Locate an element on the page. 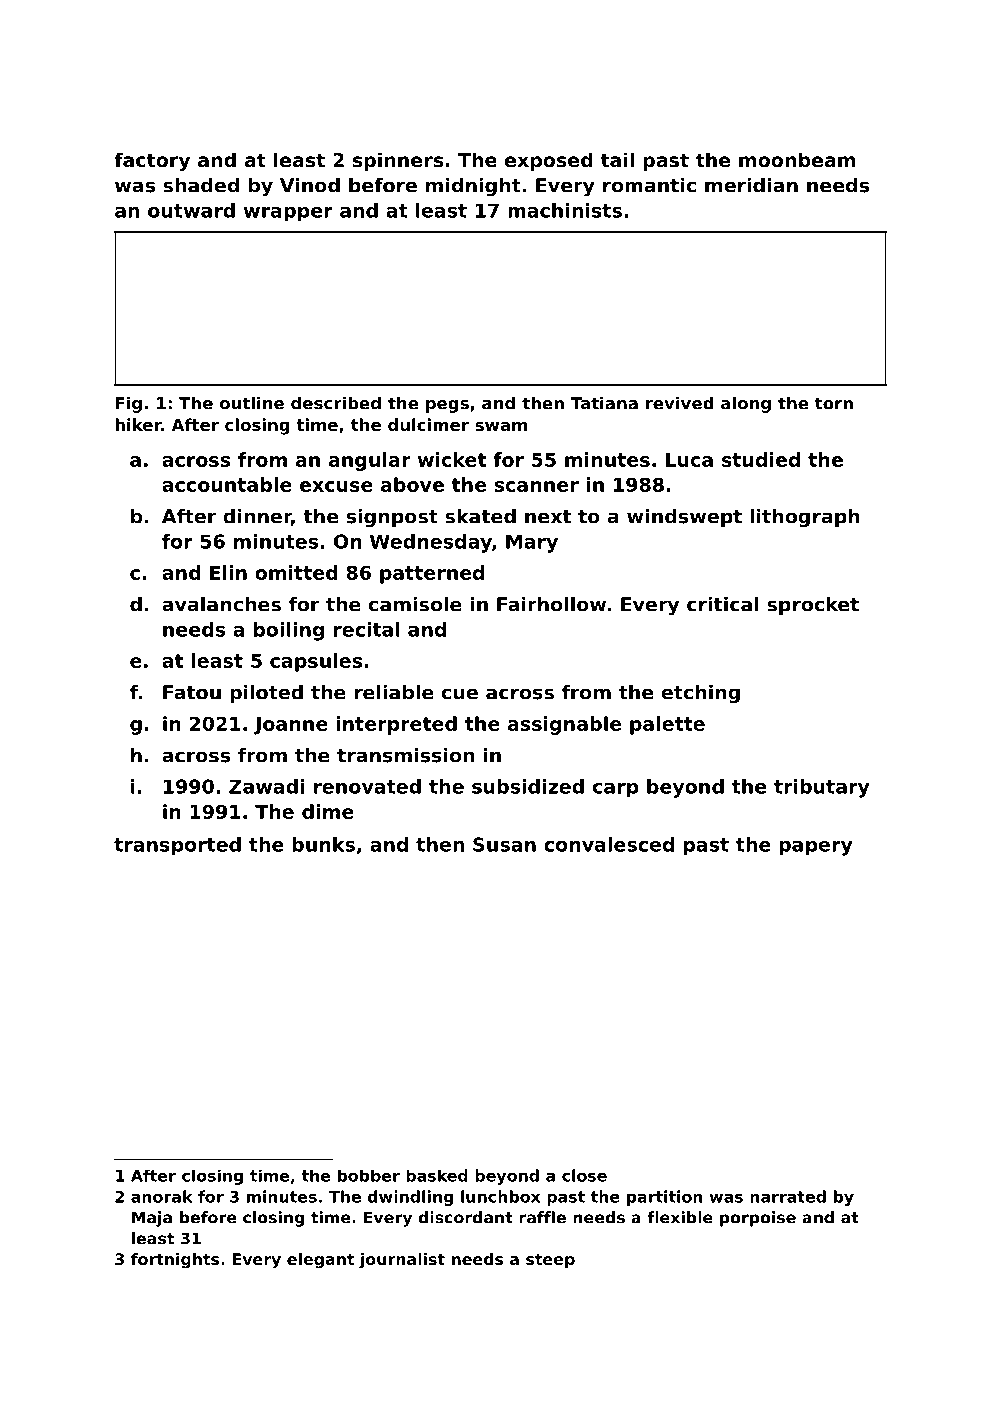 Image resolution: width=1001 pixels, height=1421 pixels. moonbeam is located at coordinates (797, 159).
